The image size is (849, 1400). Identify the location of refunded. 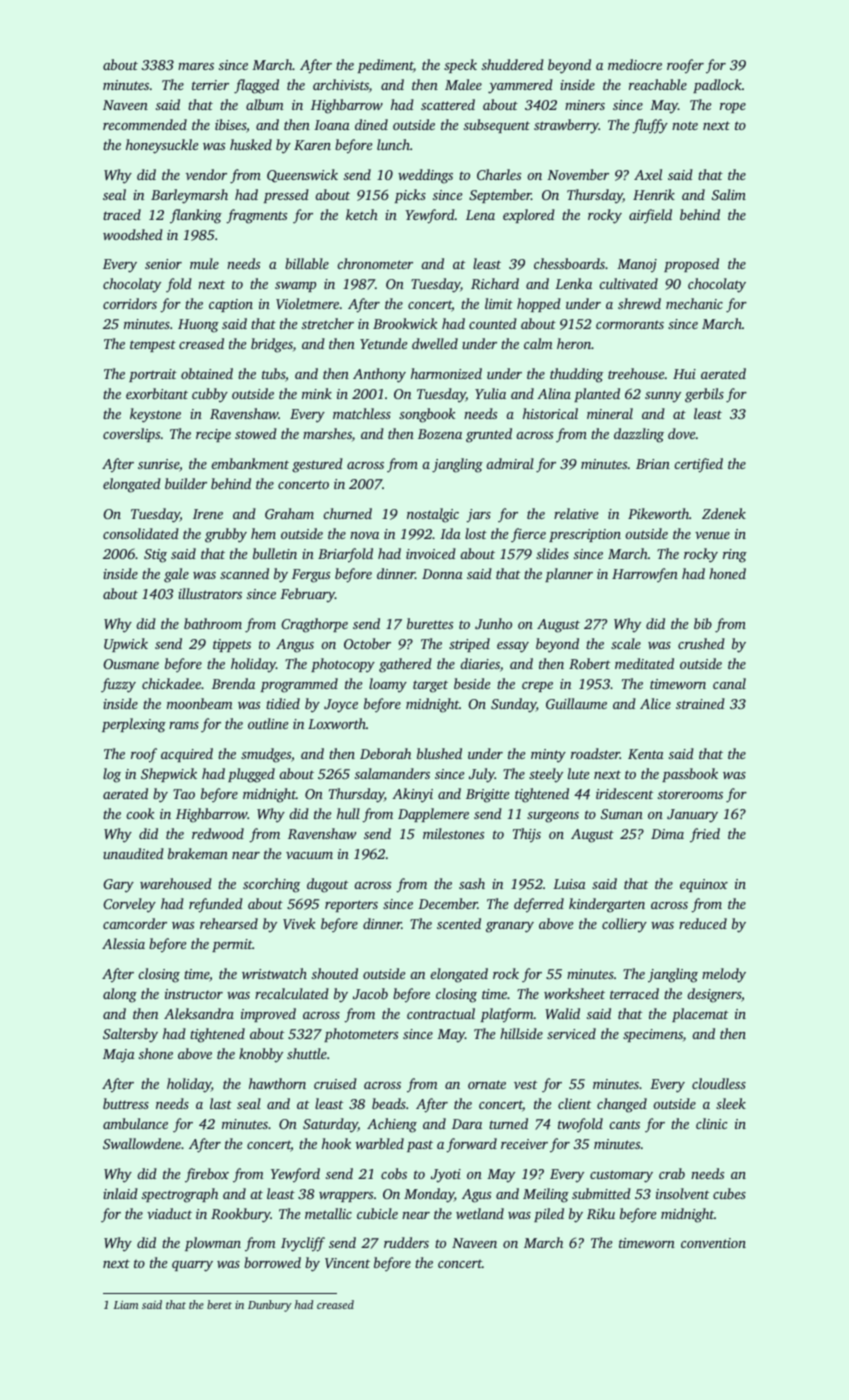
(216, 905).
